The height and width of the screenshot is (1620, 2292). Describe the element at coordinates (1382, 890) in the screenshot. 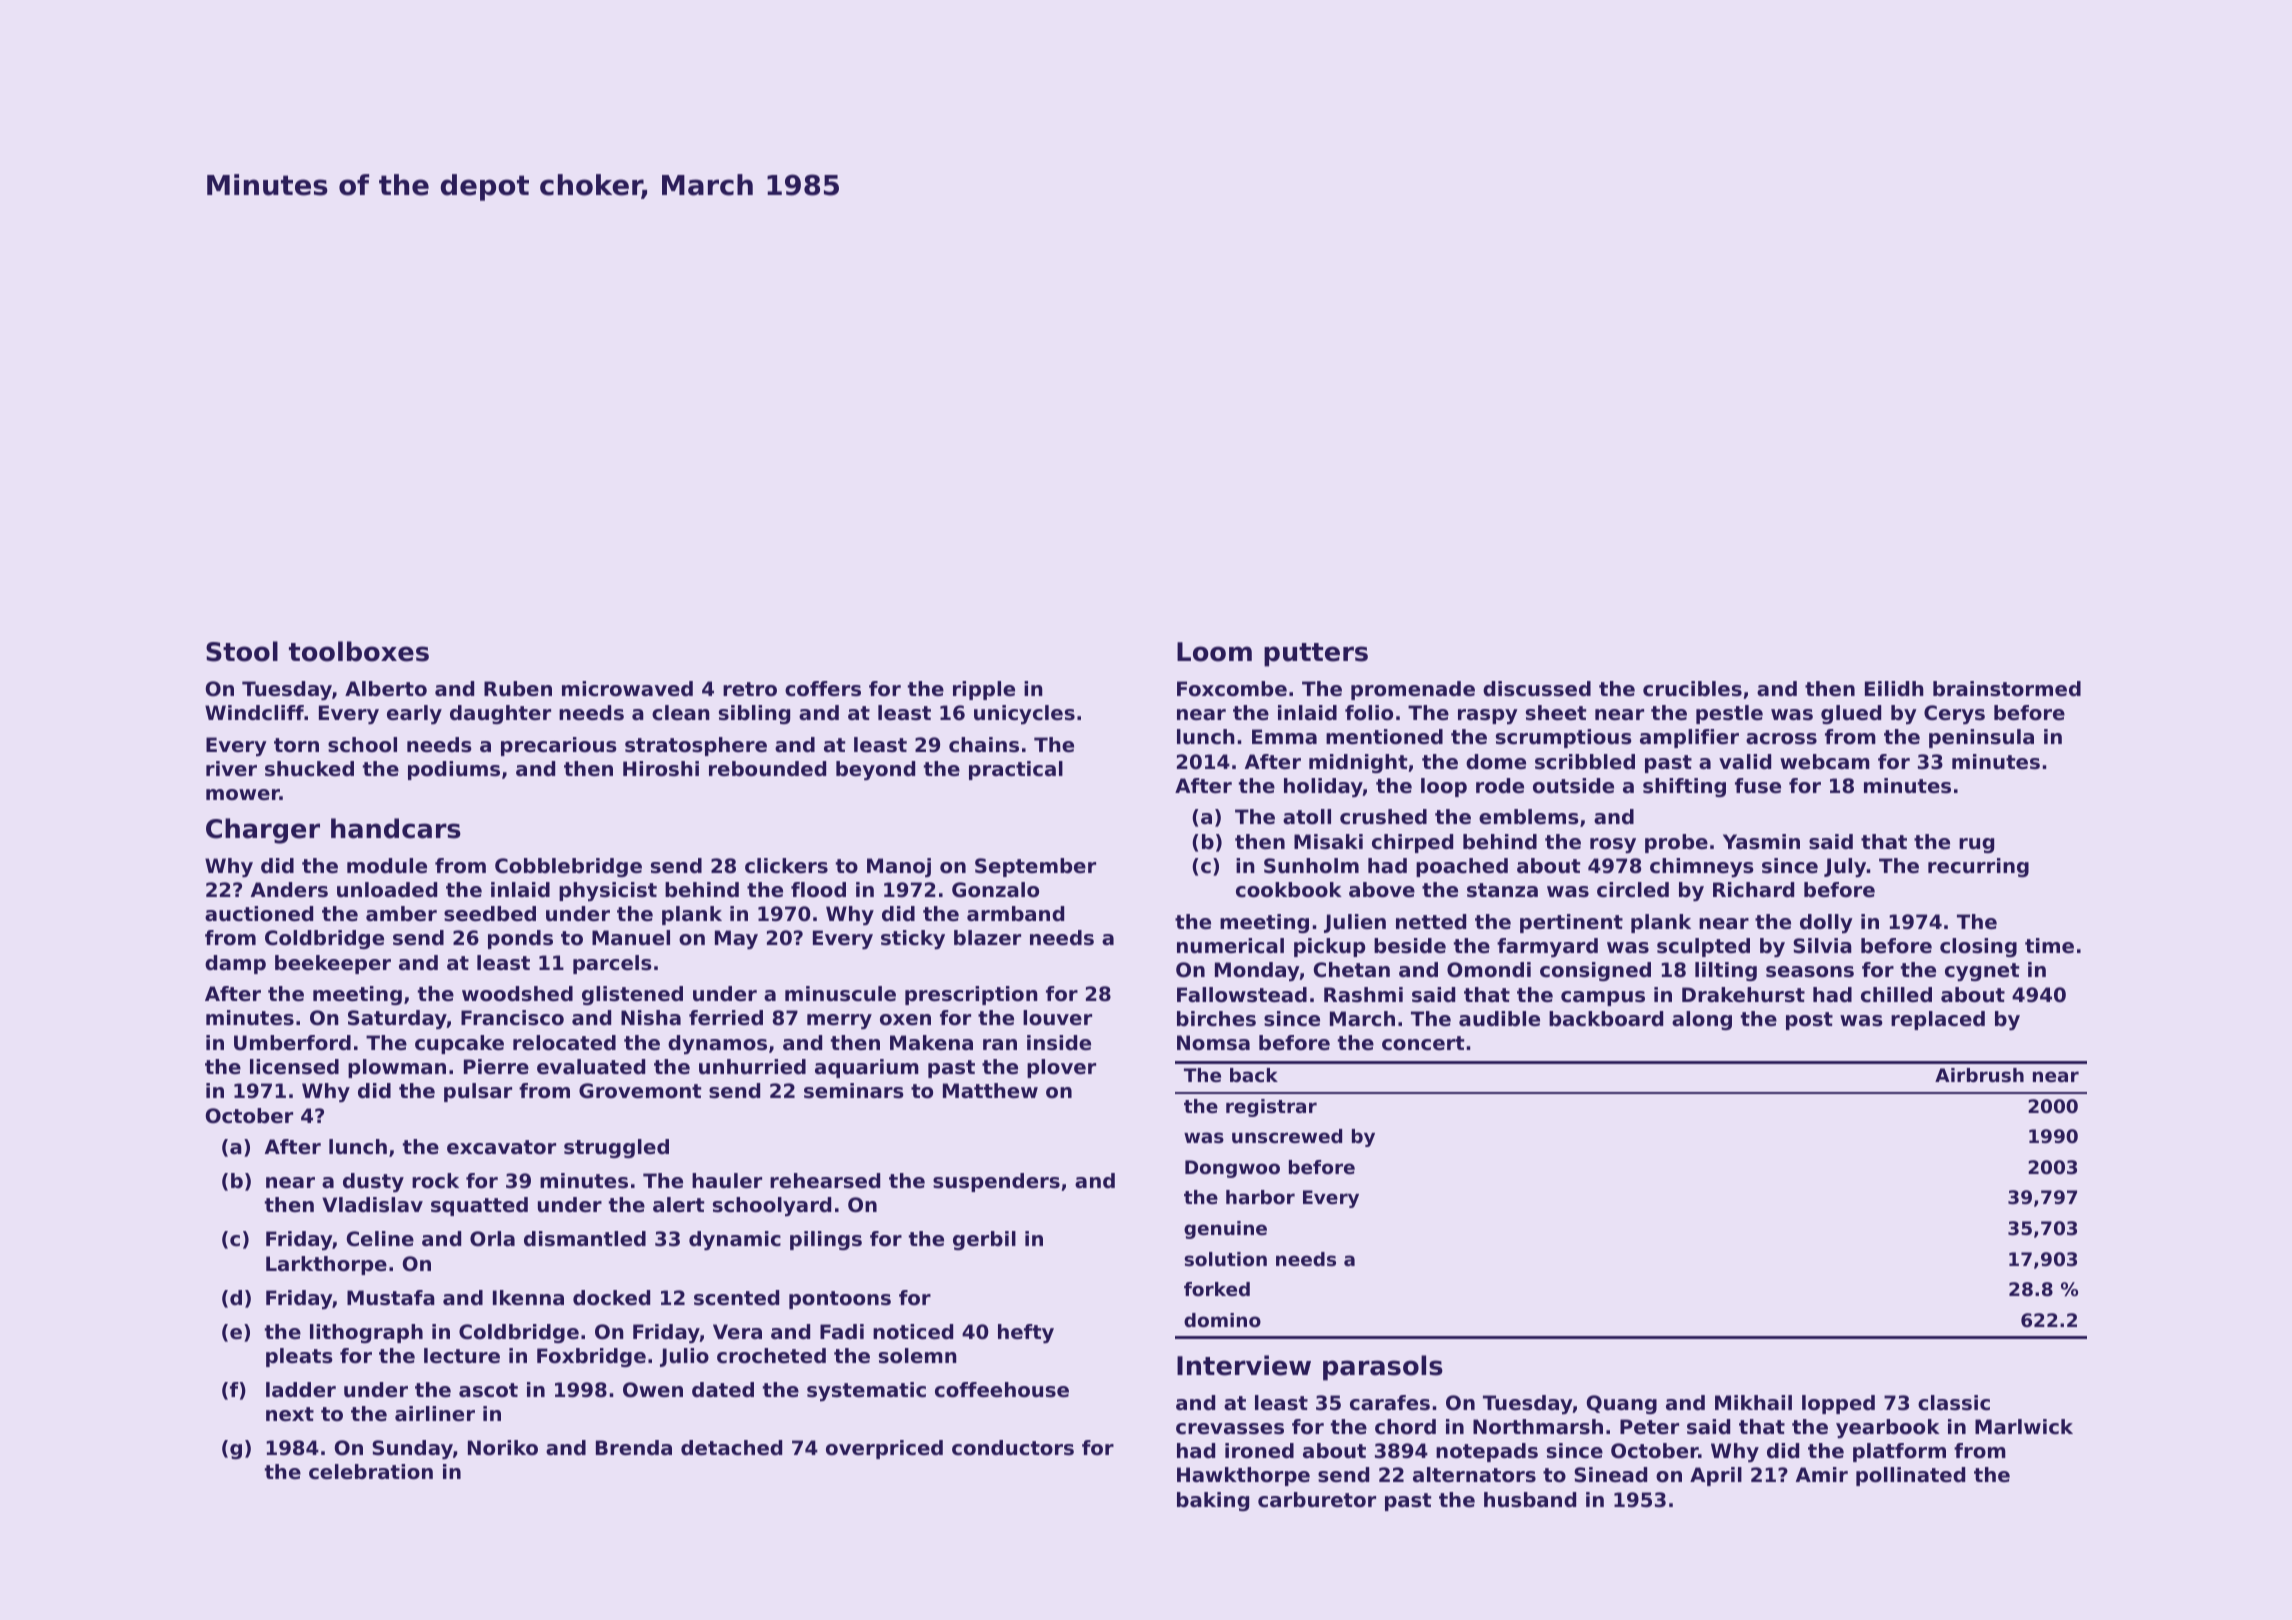

I see `above` at that location.
